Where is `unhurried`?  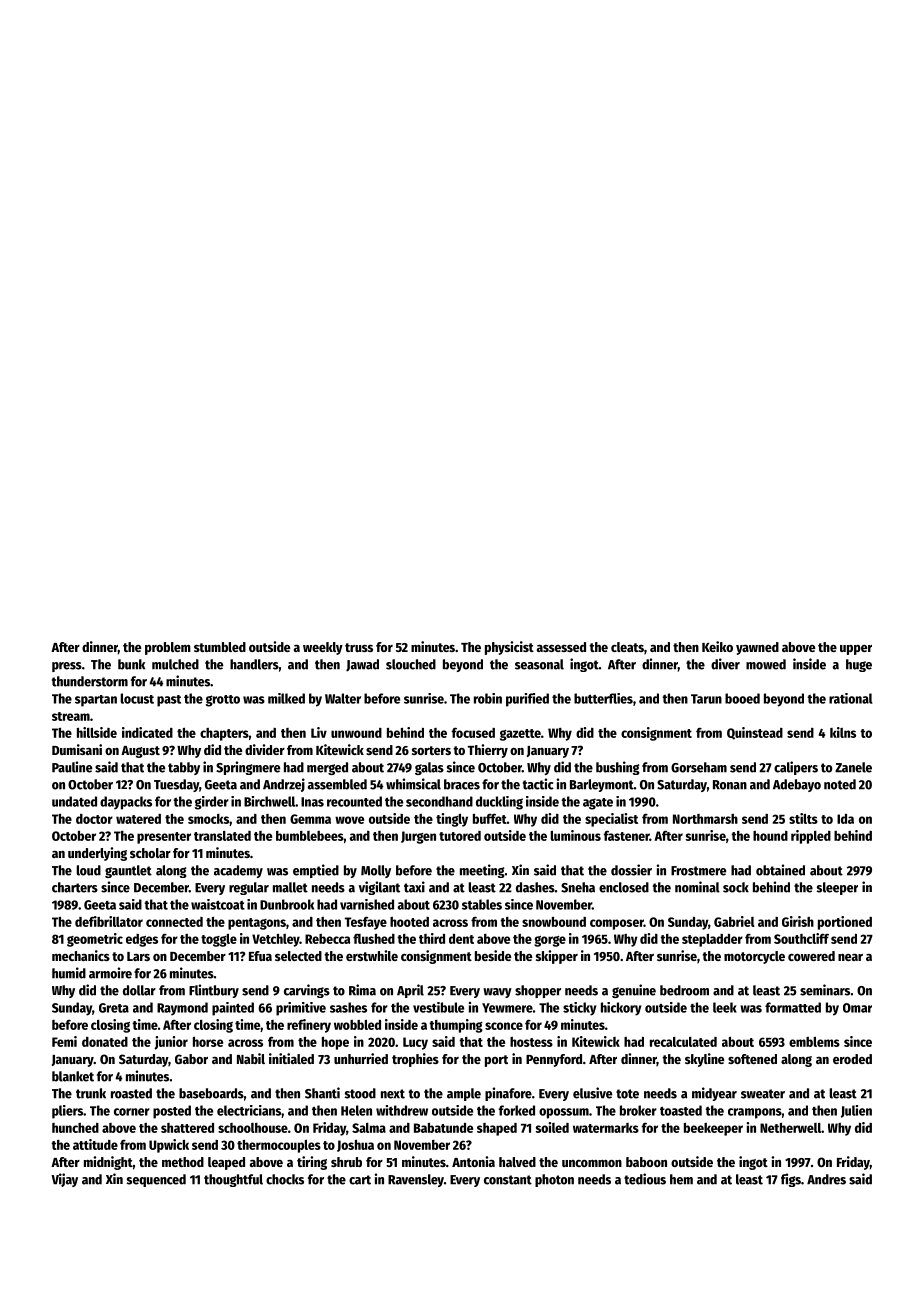
unhurried is located at coordinates (361, 1058).
